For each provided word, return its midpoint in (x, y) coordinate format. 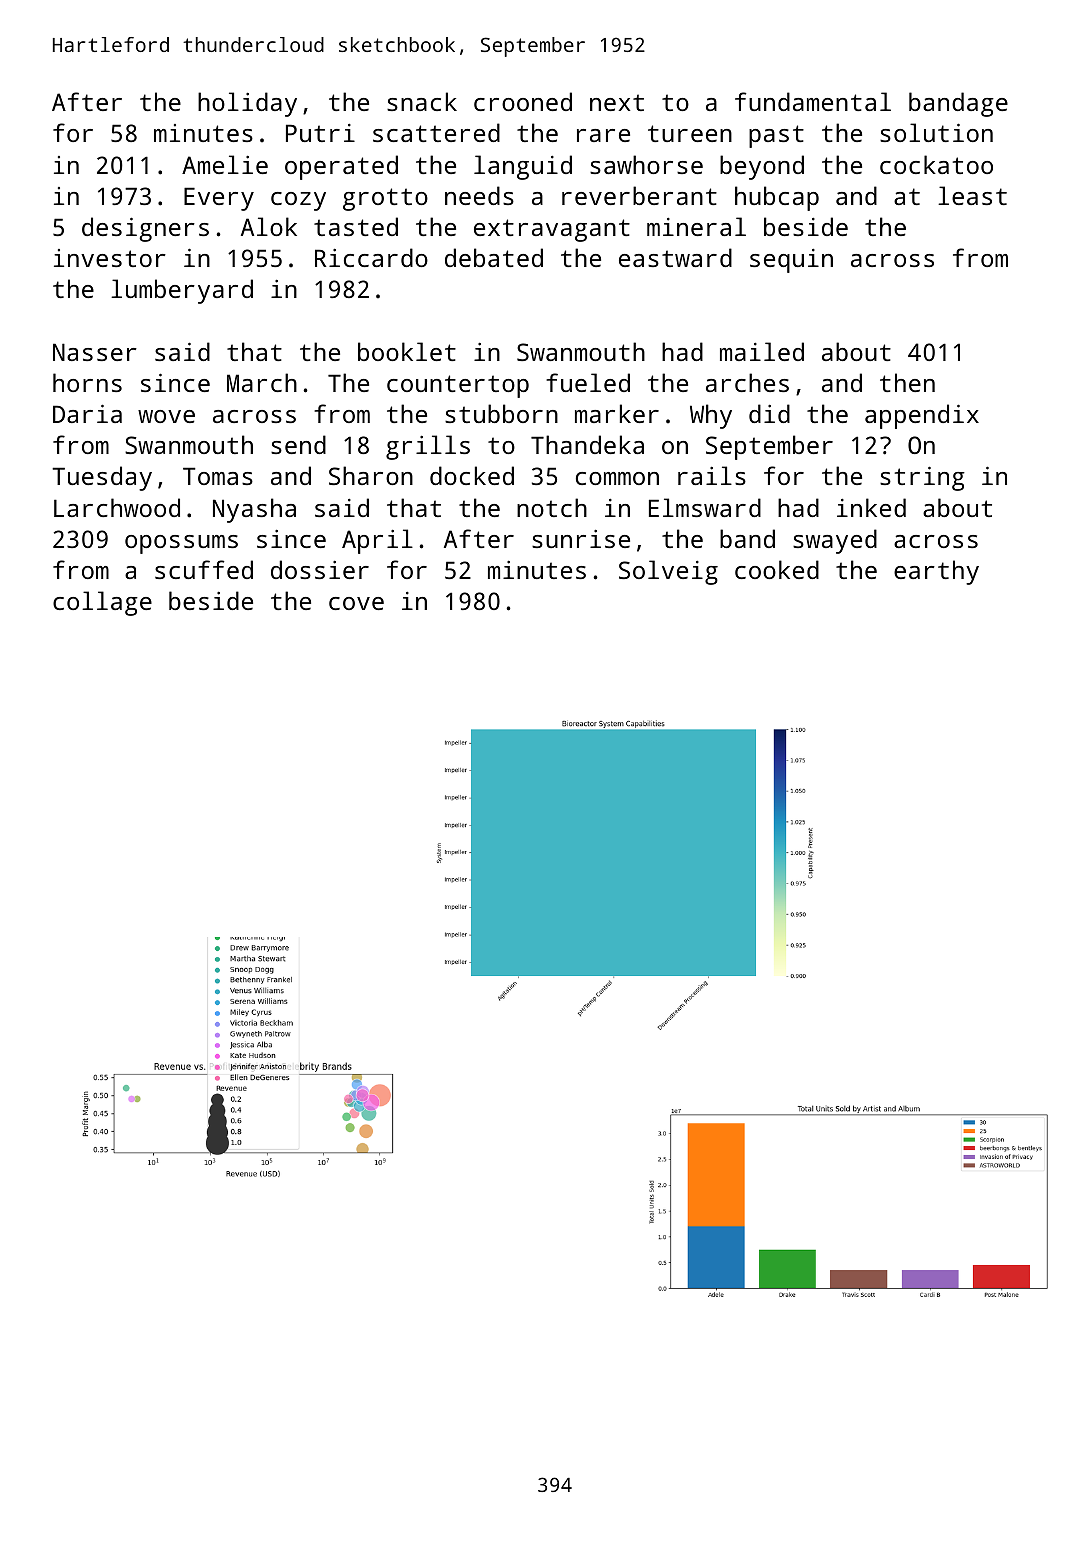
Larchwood (117, 507)
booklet (407, 351)
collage (102, 603)
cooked (777, 569)
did (769, 413)
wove (166, 416)
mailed (762, 351)
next (617, 102)
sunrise (581, 539)
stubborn (501, 413)
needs (479, 195)
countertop (458, 386)
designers (145, 229)
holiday (247, 104)
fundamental (813, 101)
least (972, 195)
